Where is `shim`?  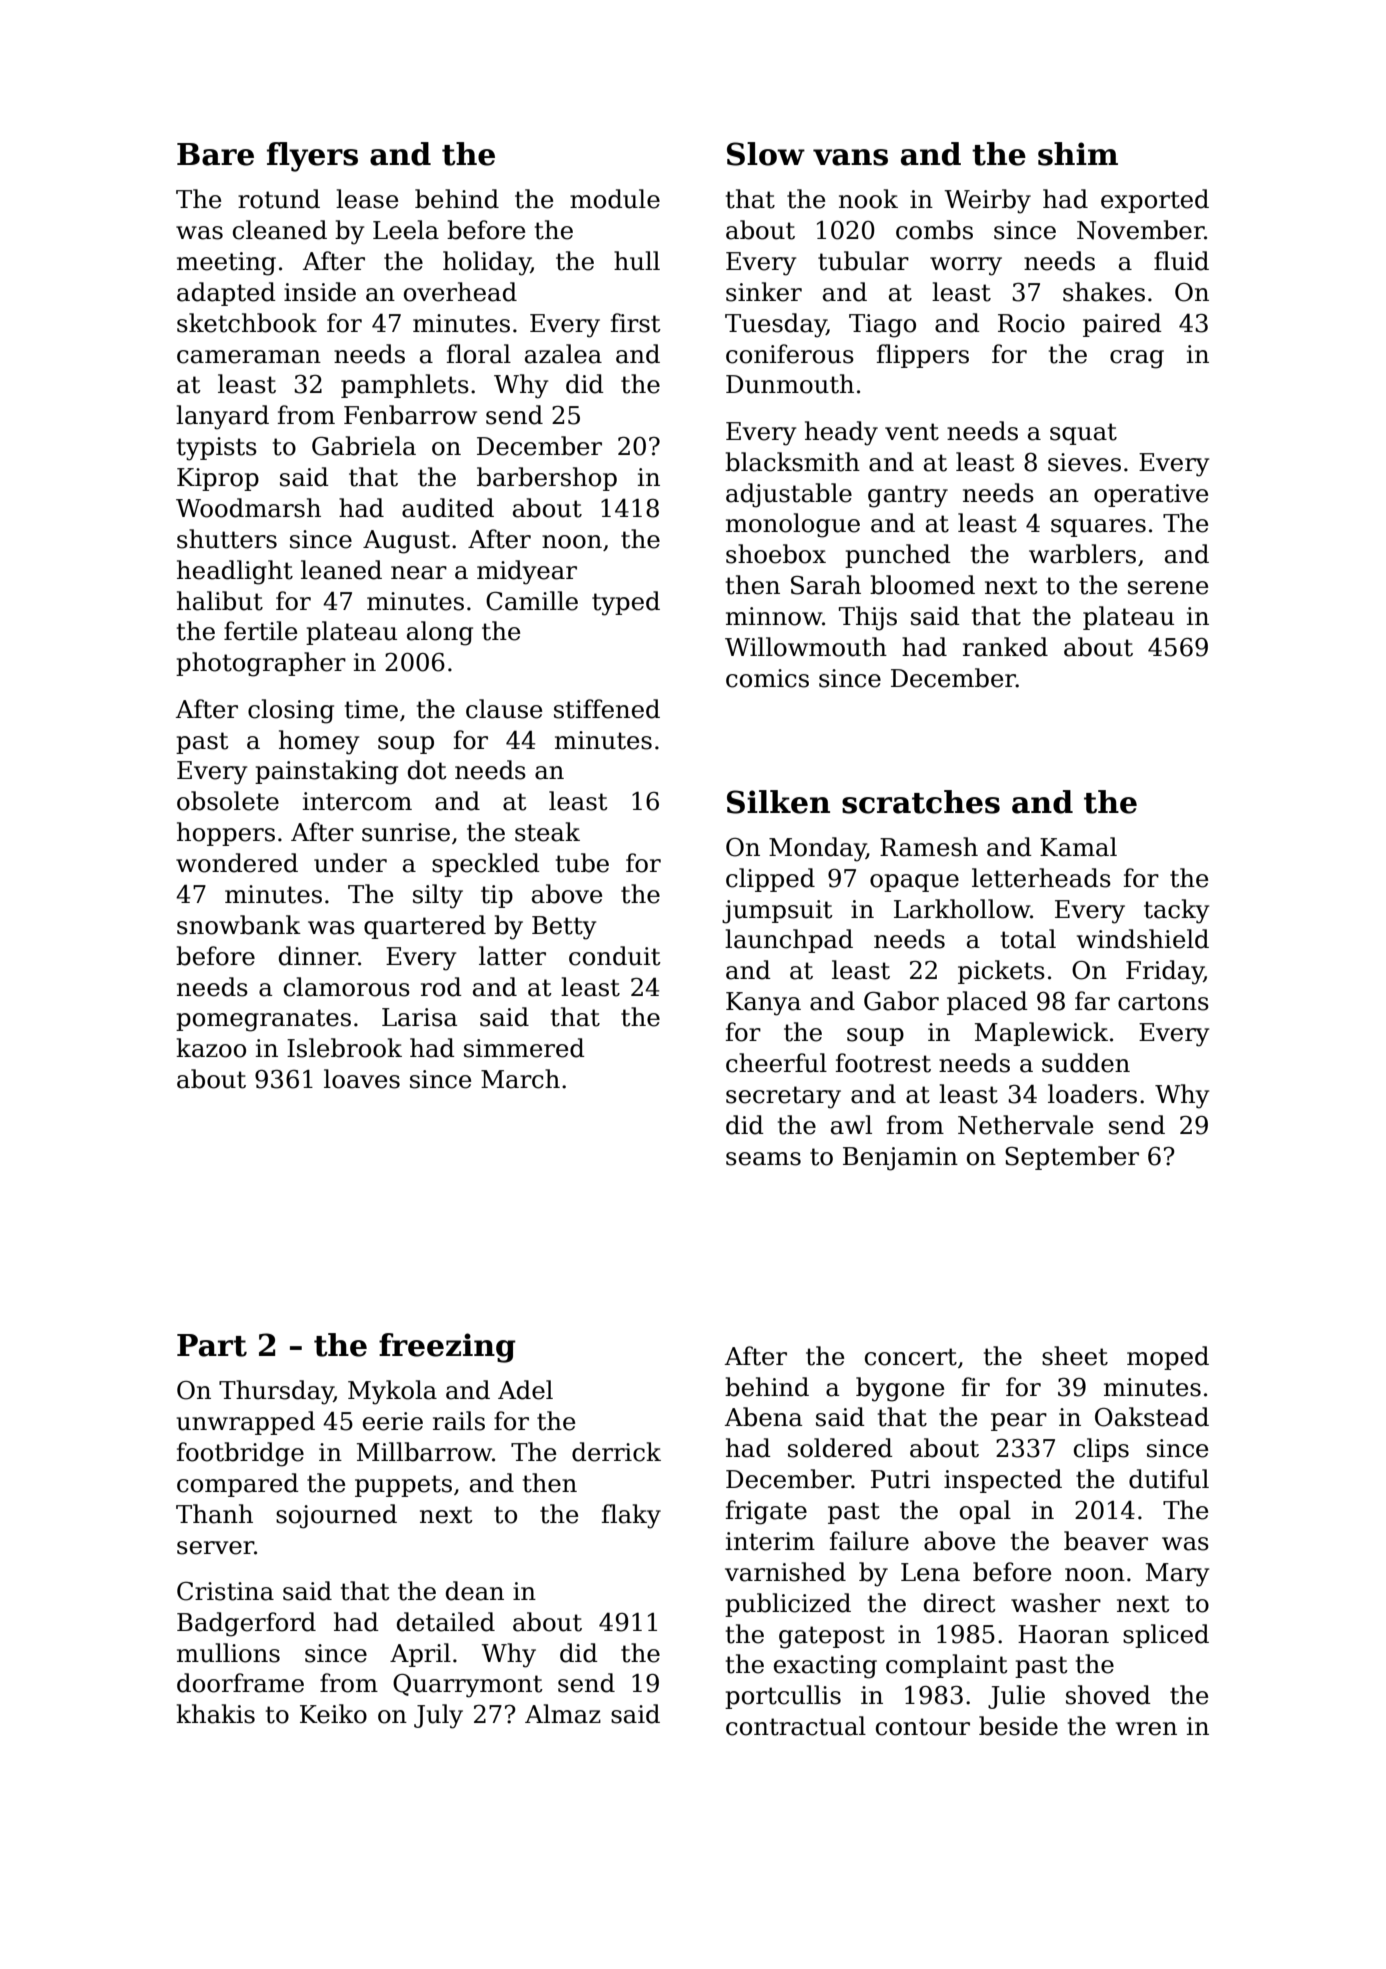 shim is located at coordinates (1078, 154).
